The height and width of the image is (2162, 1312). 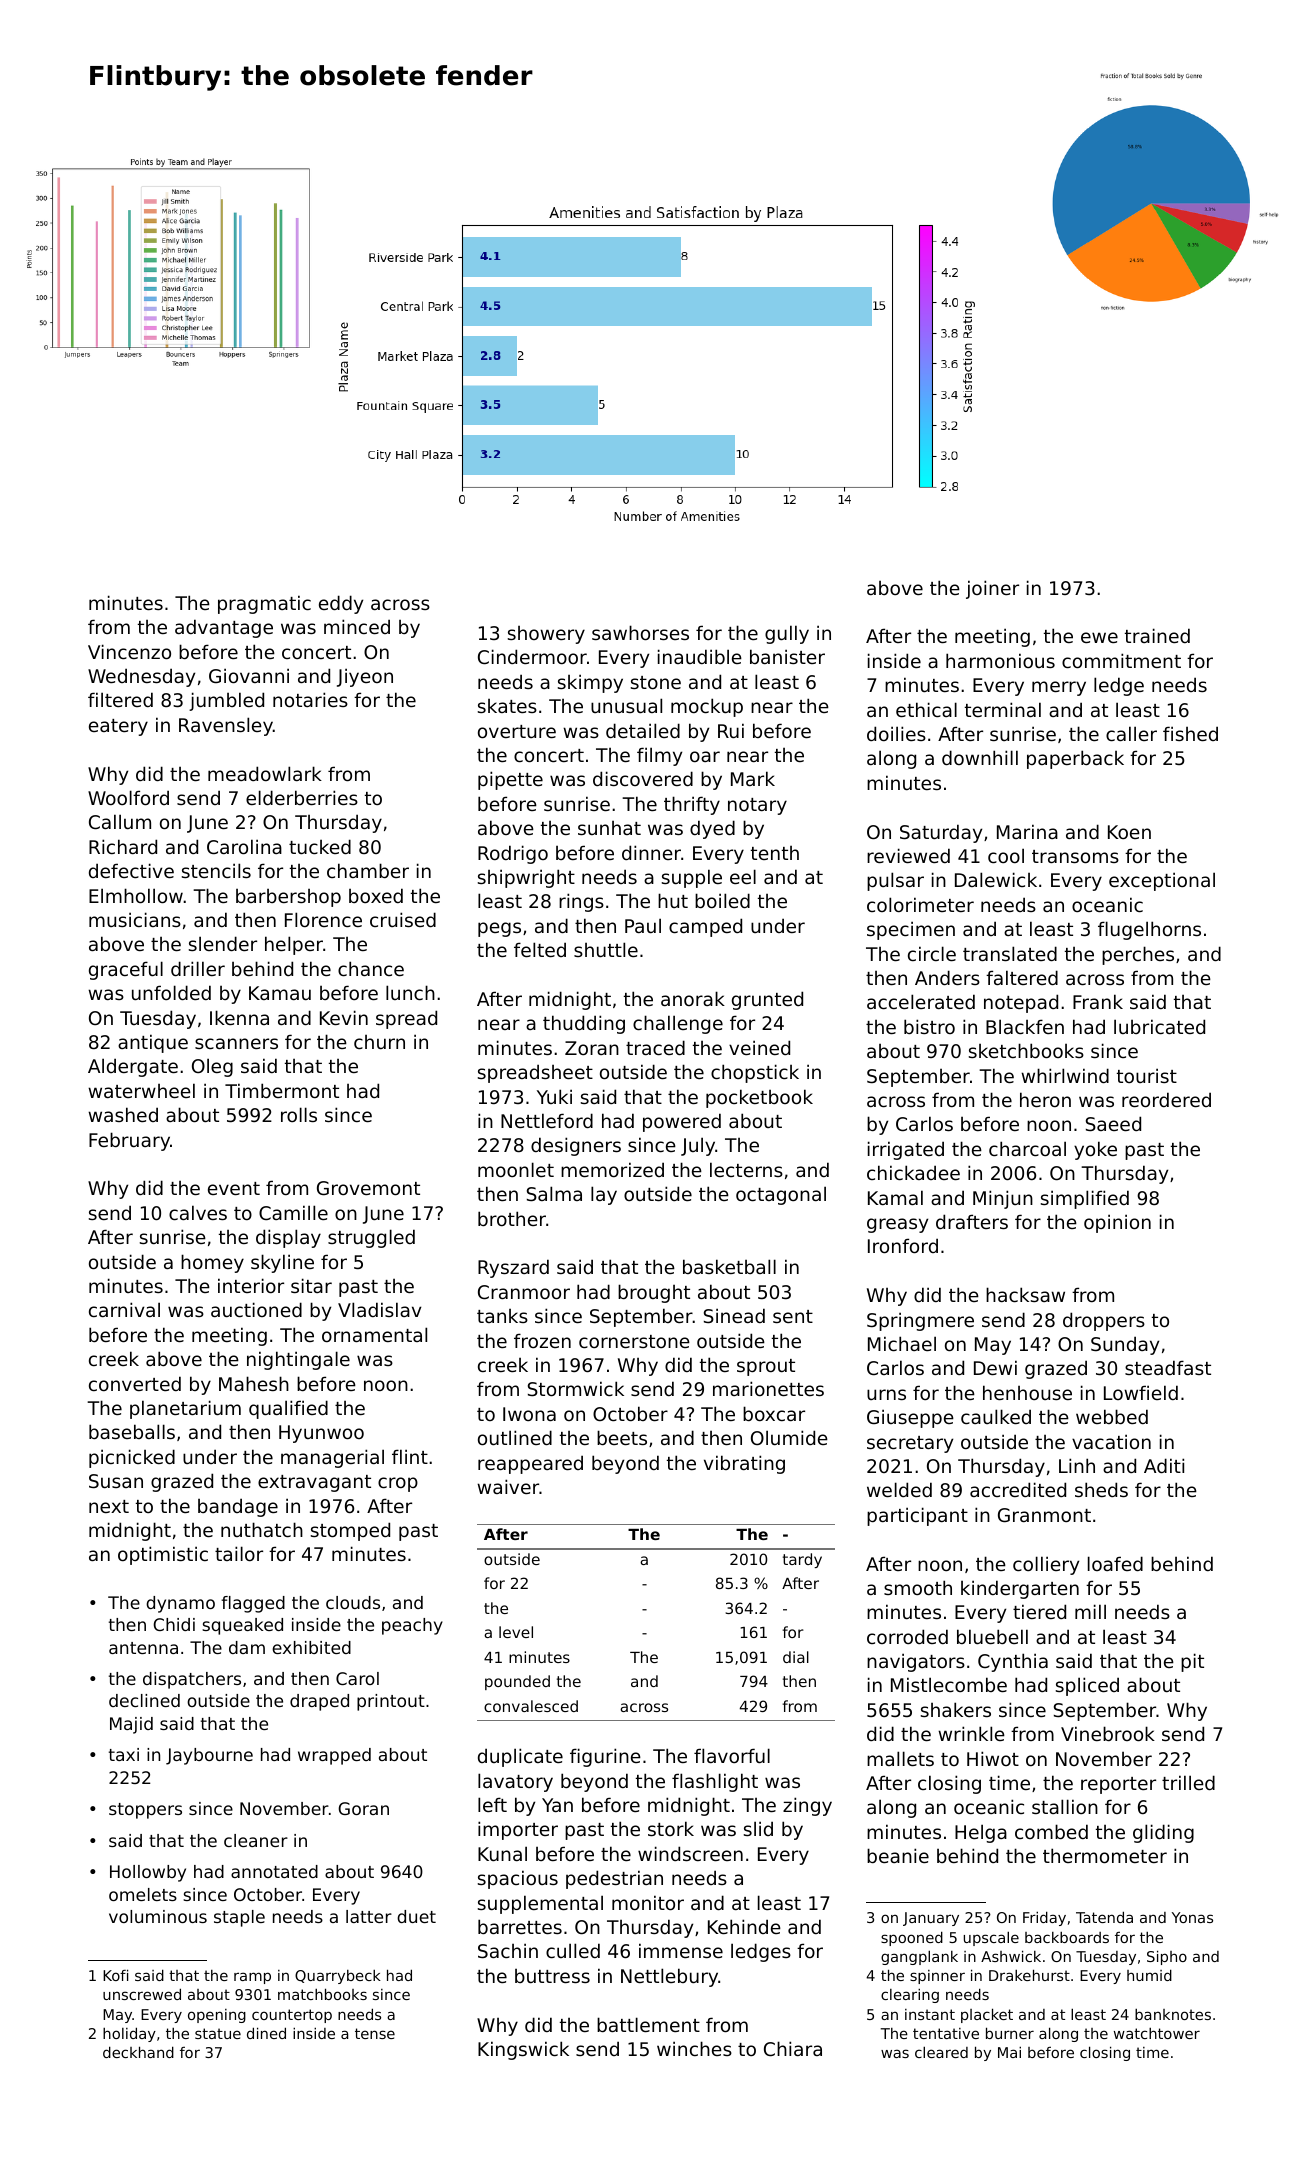 I want to click on latter, so click(x=369, y=1916).
